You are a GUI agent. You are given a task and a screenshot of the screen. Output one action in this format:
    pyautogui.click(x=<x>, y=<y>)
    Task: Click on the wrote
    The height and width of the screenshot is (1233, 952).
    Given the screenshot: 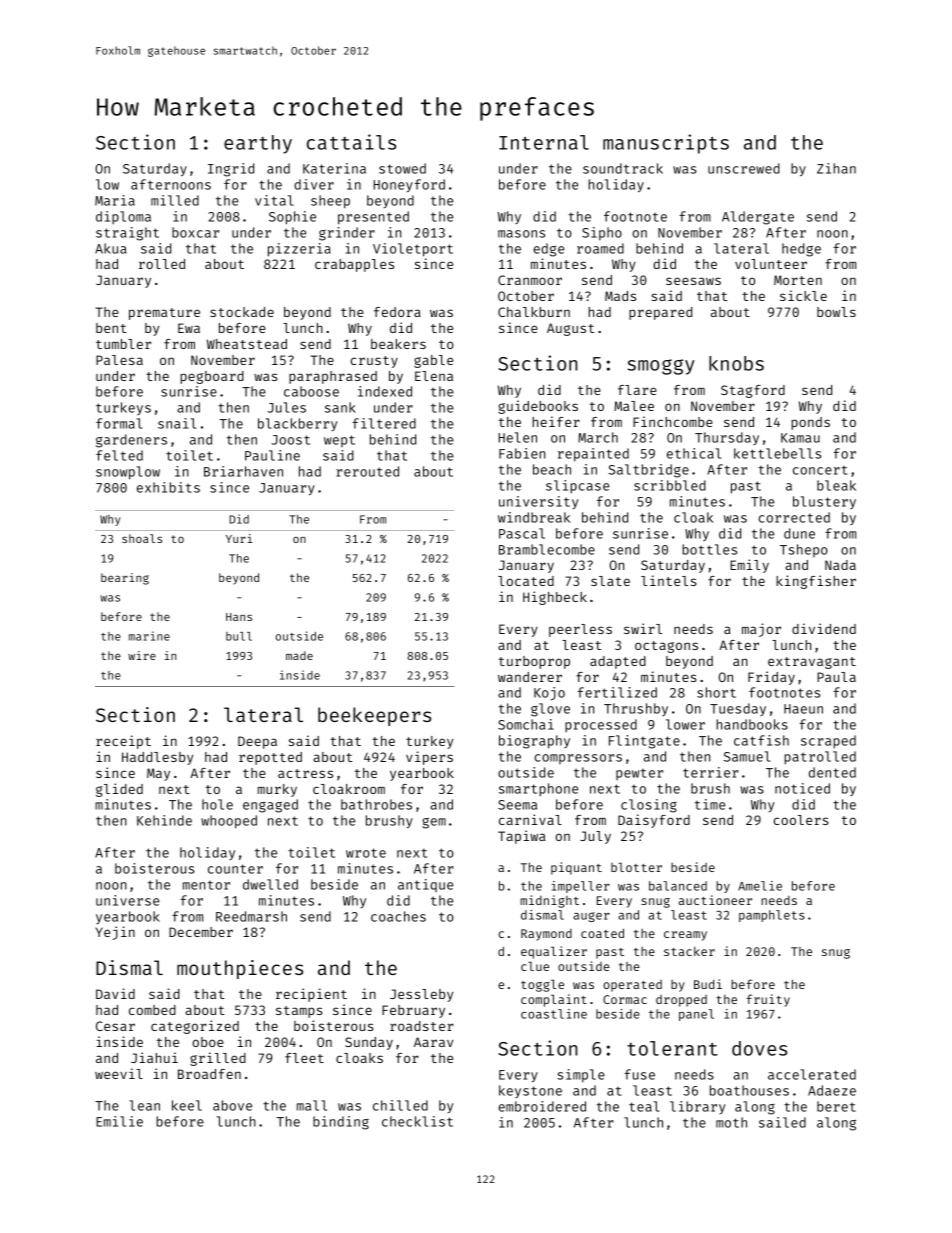 What is the action you would take?
    pyautogui.click(x=366, y=853)
